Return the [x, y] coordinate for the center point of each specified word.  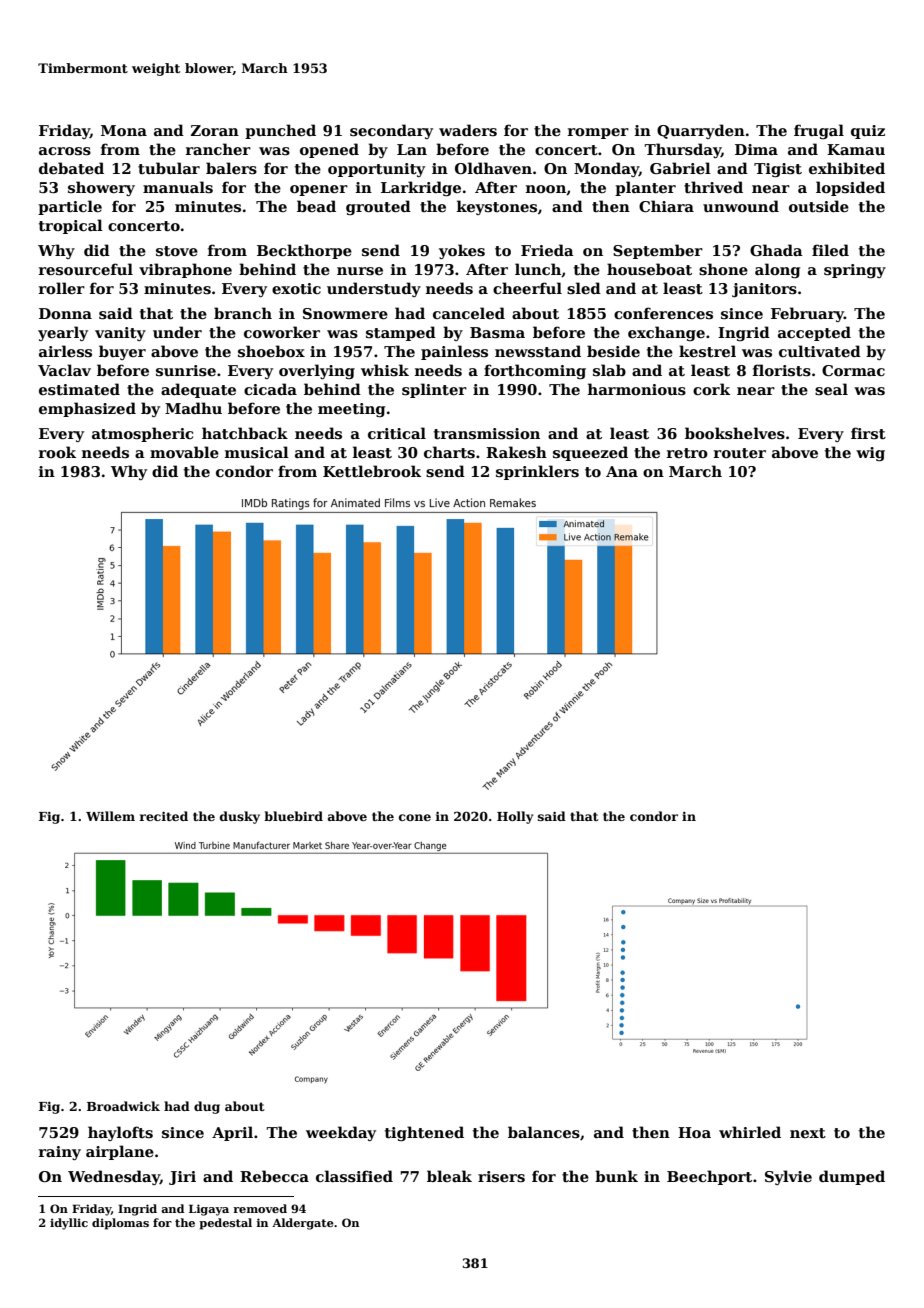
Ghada [776, 250]
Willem [110, 816]
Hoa [694, 1132]
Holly [515, 817]
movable [184, 452]
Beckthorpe [304, 251]
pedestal [225, 1224]
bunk [616, 1176]
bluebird [293, 816]
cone [415, 817]
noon [546, 189]
